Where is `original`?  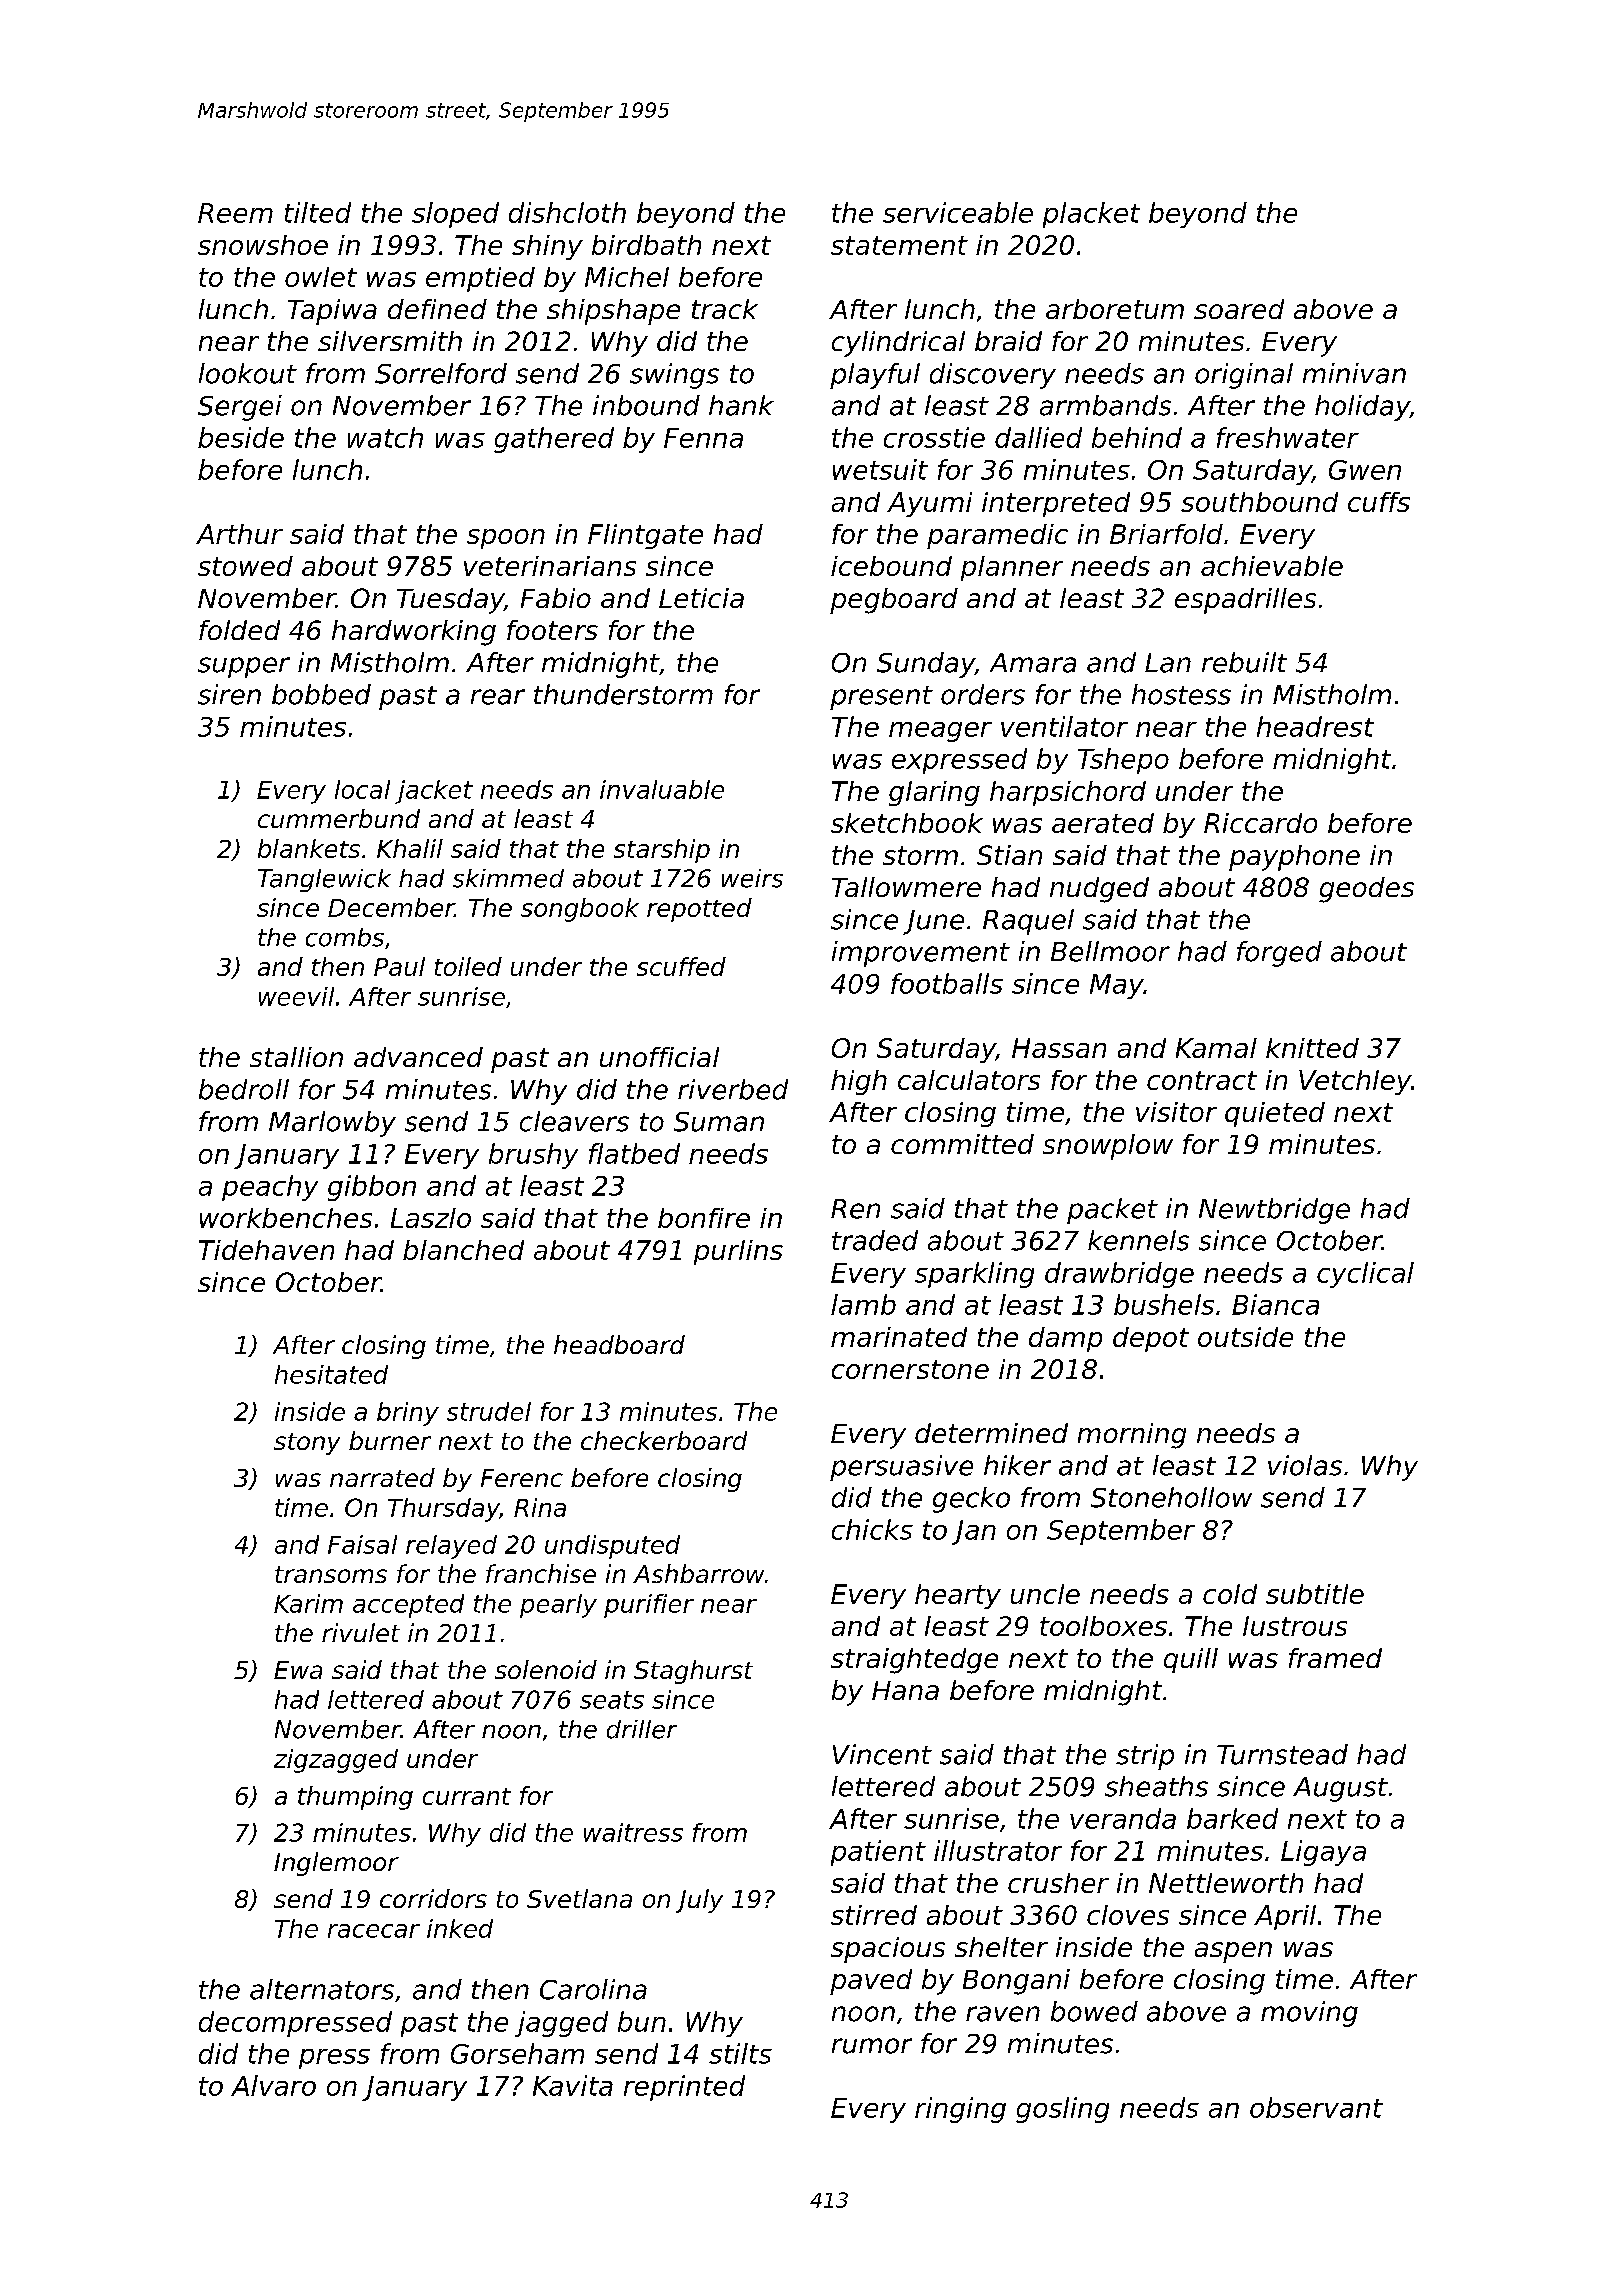 original is located at coordinates (1244, 376).
